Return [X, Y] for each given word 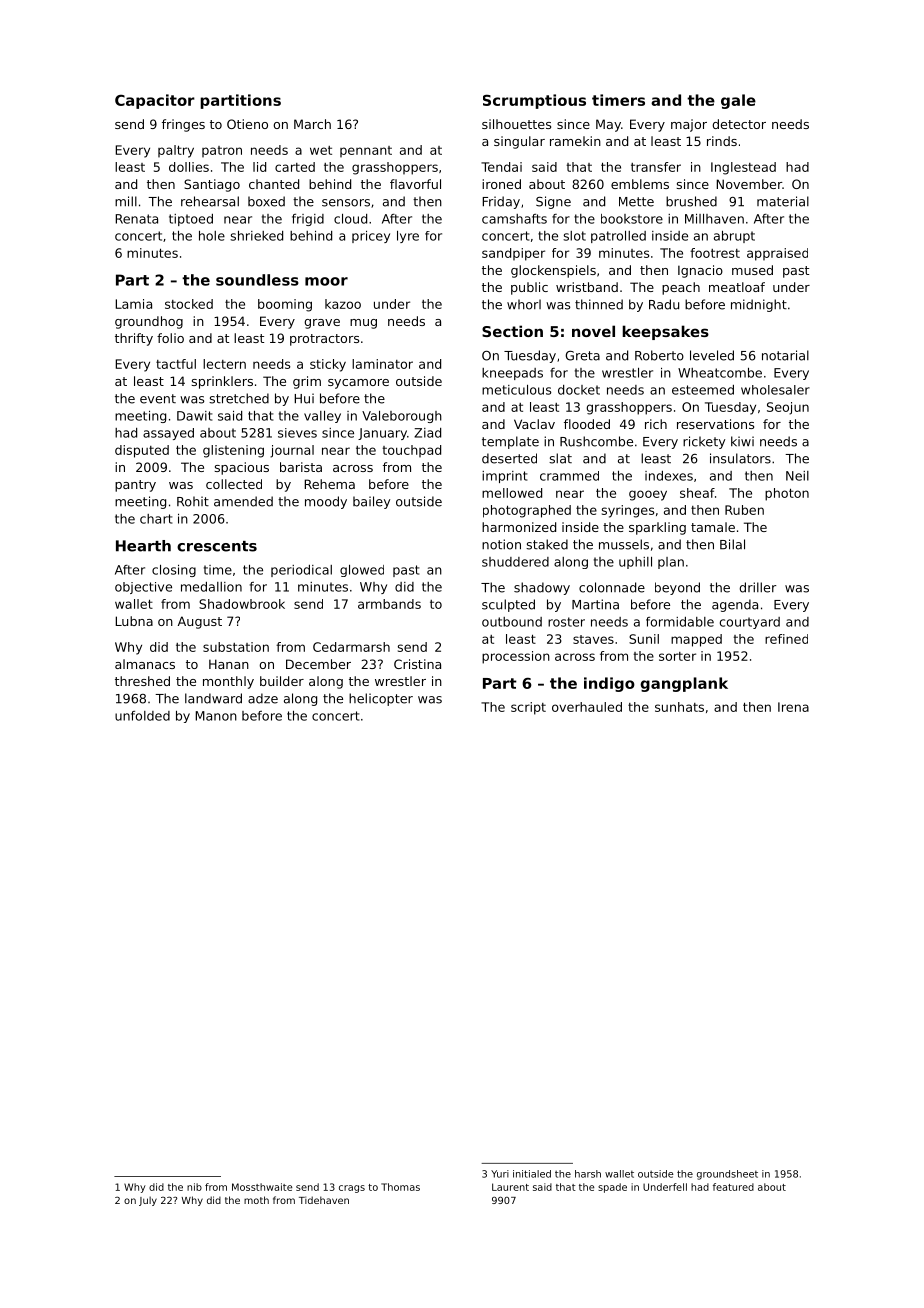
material [783, 201]
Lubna [134, 621]
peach [681, 288]
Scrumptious [534, 101]
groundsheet [727, 1175]
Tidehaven [324, 1200]
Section [512, 331]
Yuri [500, 1174]
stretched [239, 398]
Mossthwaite [262, 1187]
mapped [696, 640]
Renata [136, 219]
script [528, 708]
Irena [793, 707]
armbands [389, 604]
